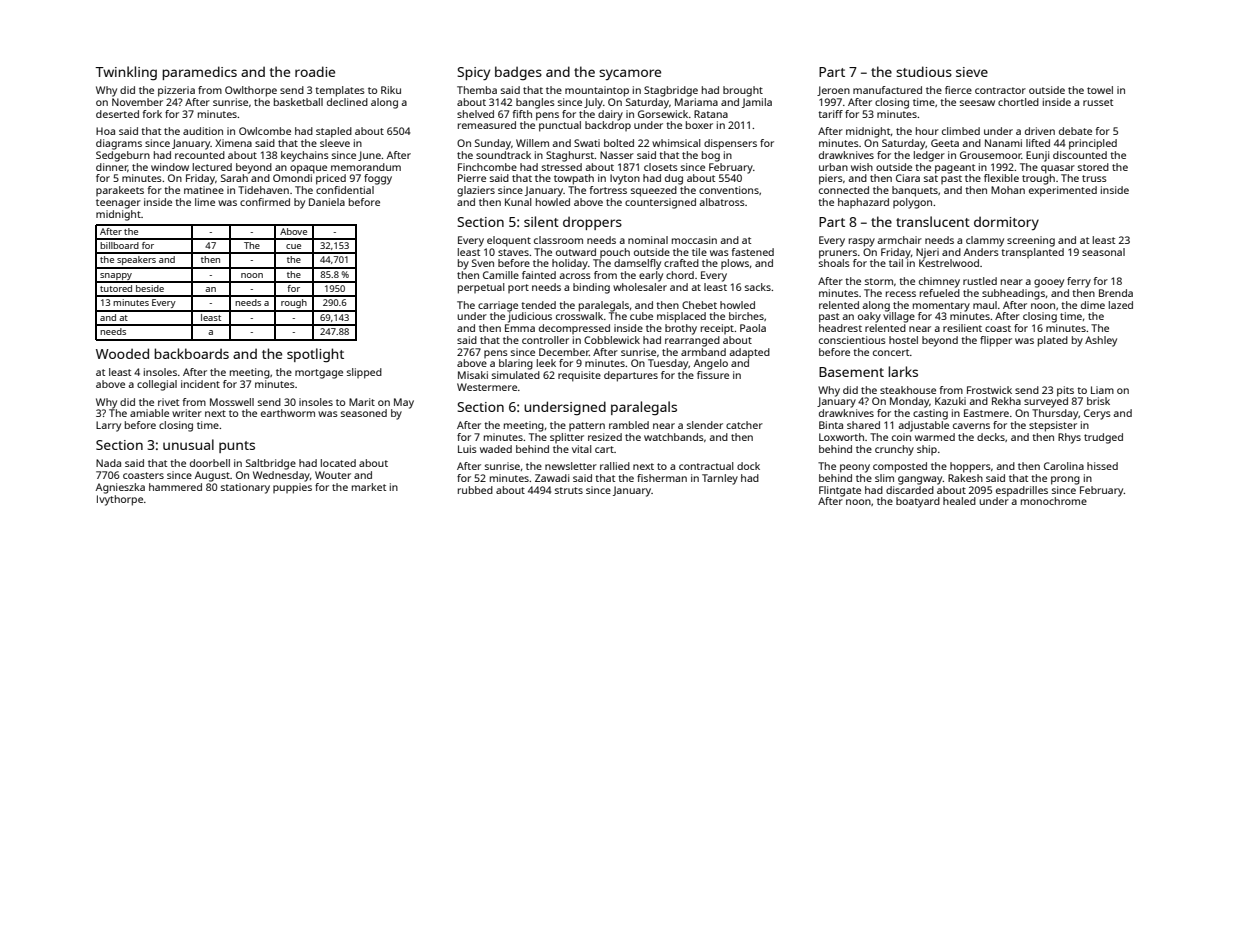  I want to click on templates, so click(340, 91).
